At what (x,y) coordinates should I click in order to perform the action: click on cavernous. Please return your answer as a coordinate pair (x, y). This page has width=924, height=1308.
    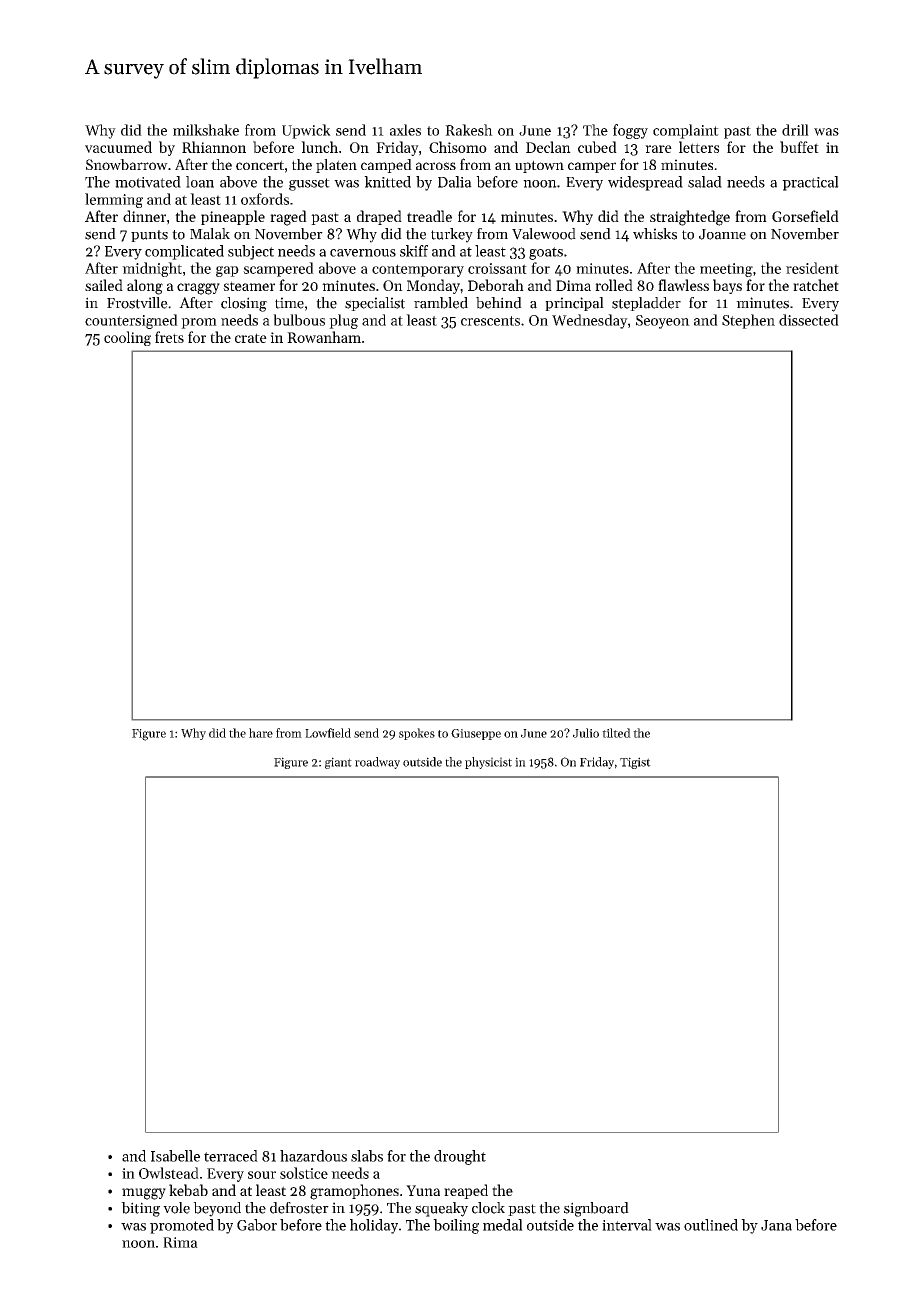
    Looking at the image, I should click on (363, 253).
